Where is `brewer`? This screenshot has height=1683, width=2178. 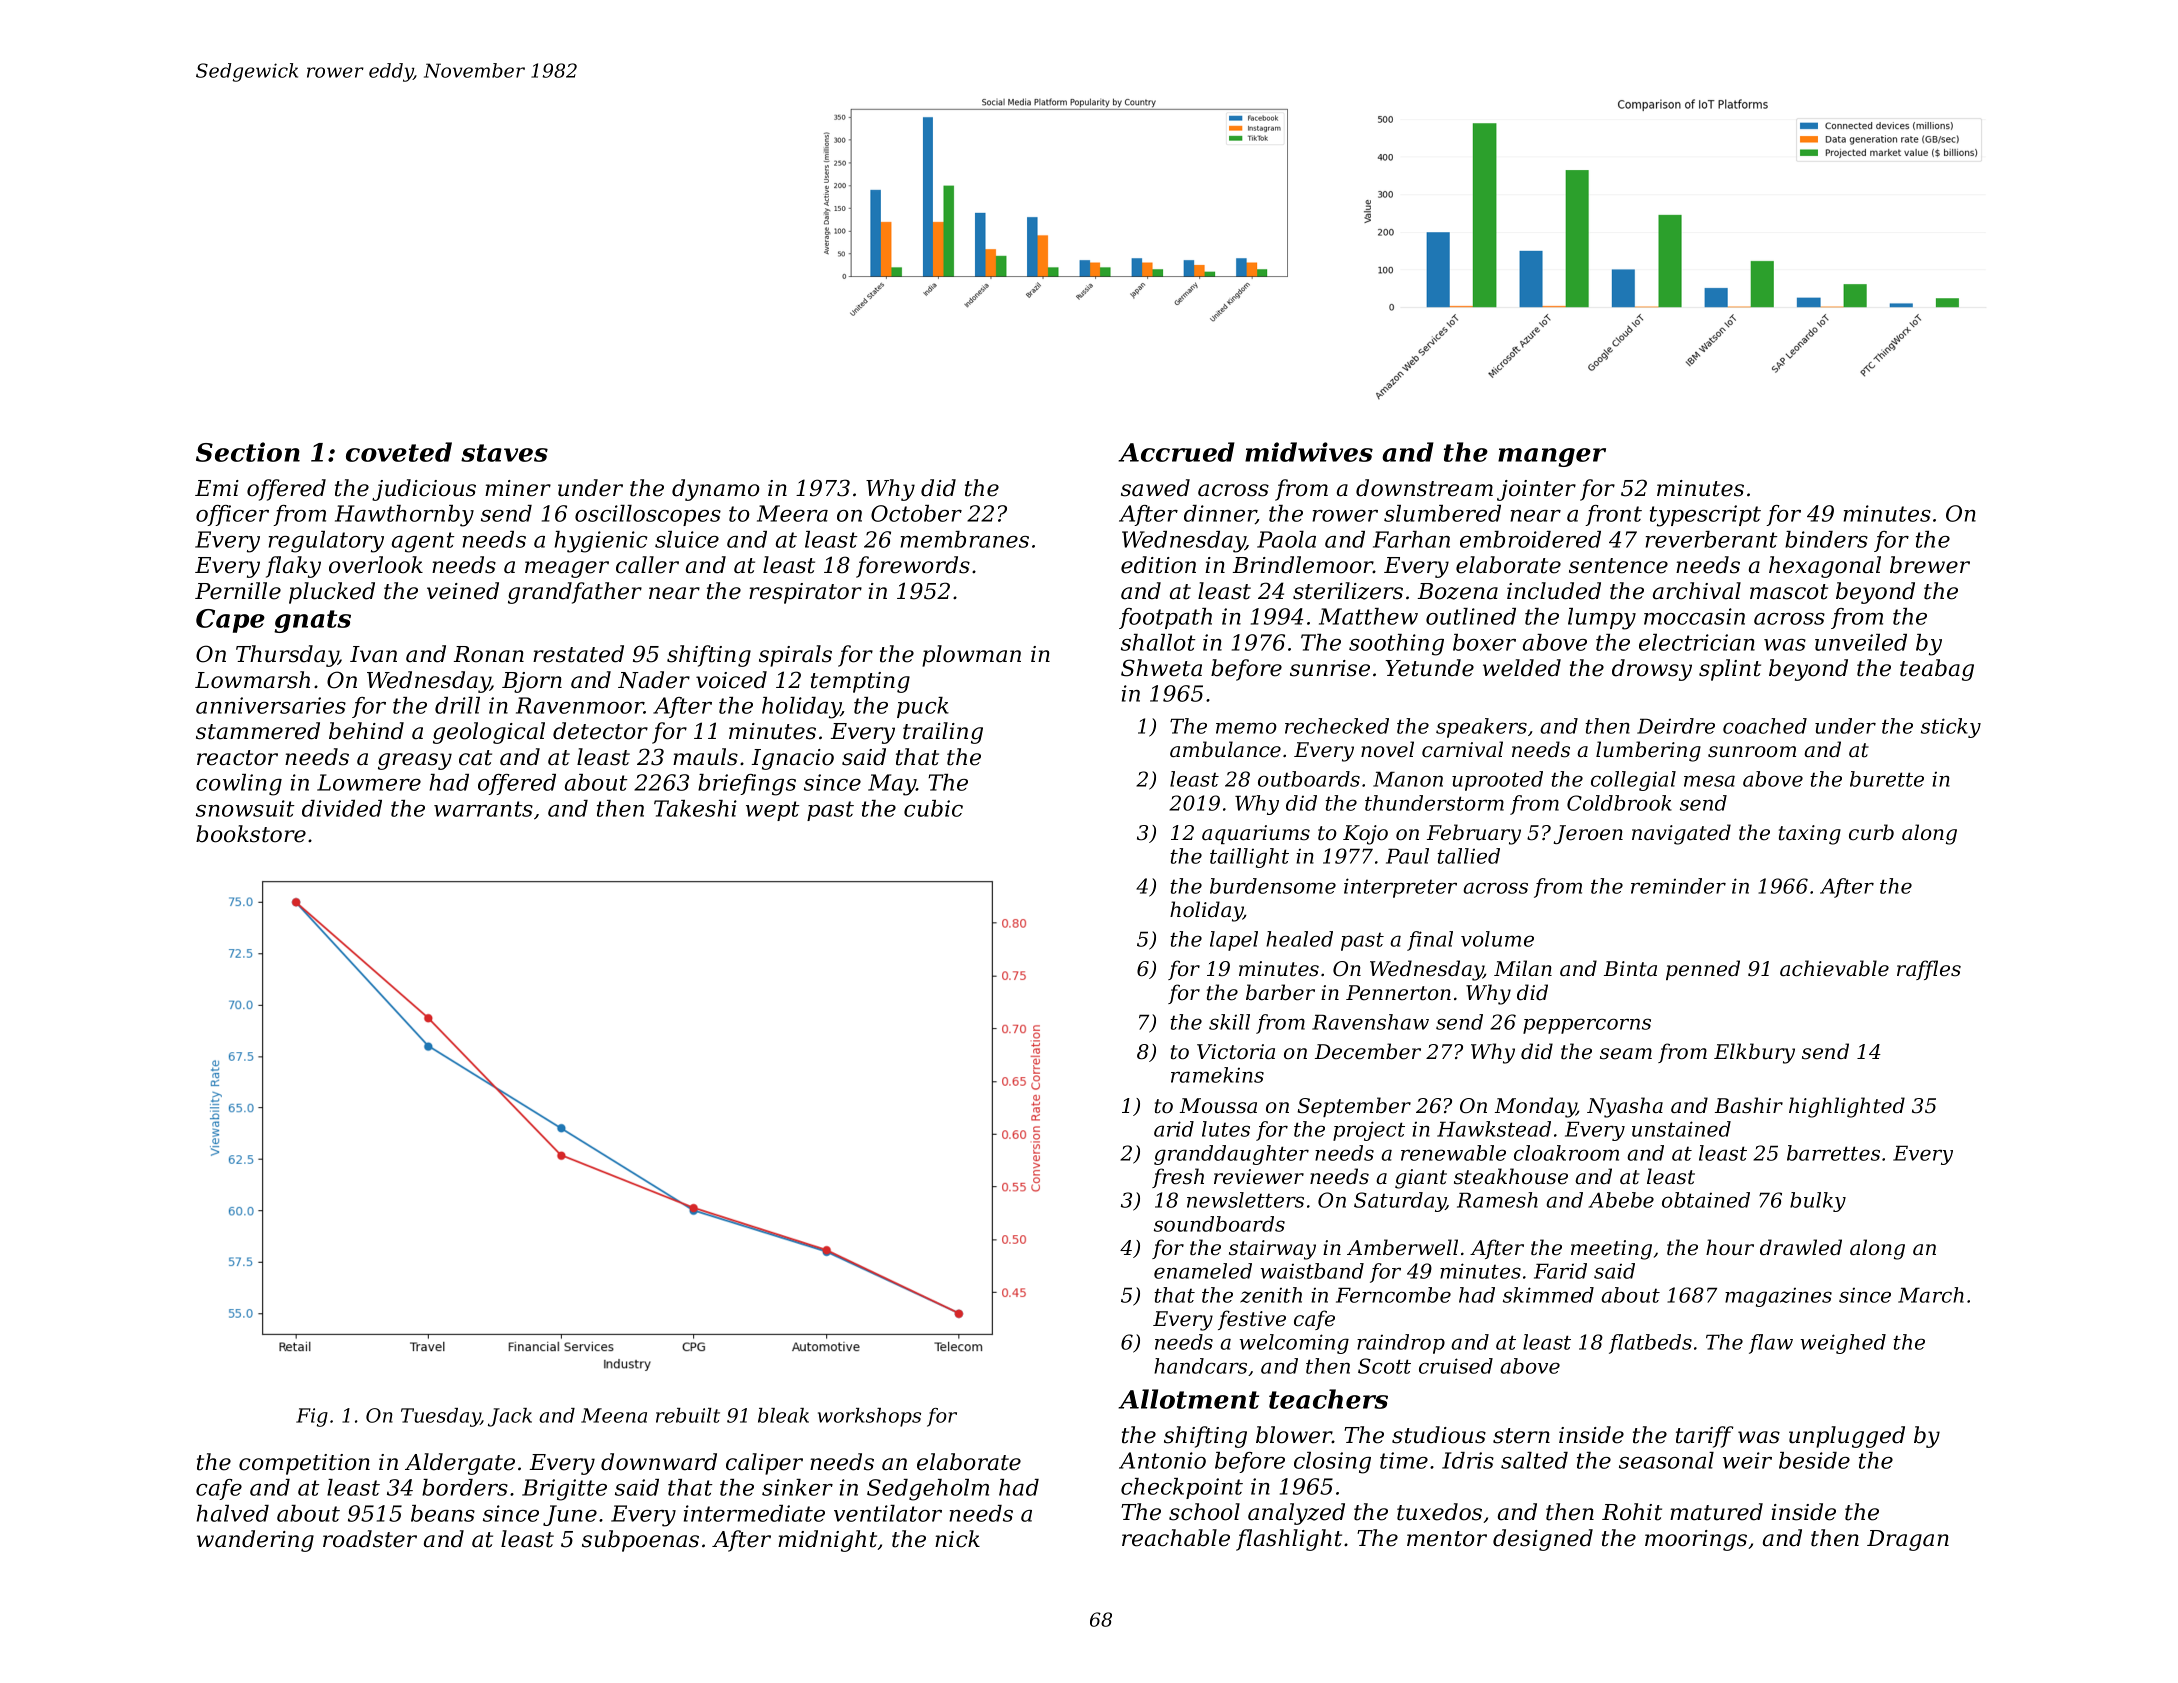
brewer is located at coordinates (1930, 565).
